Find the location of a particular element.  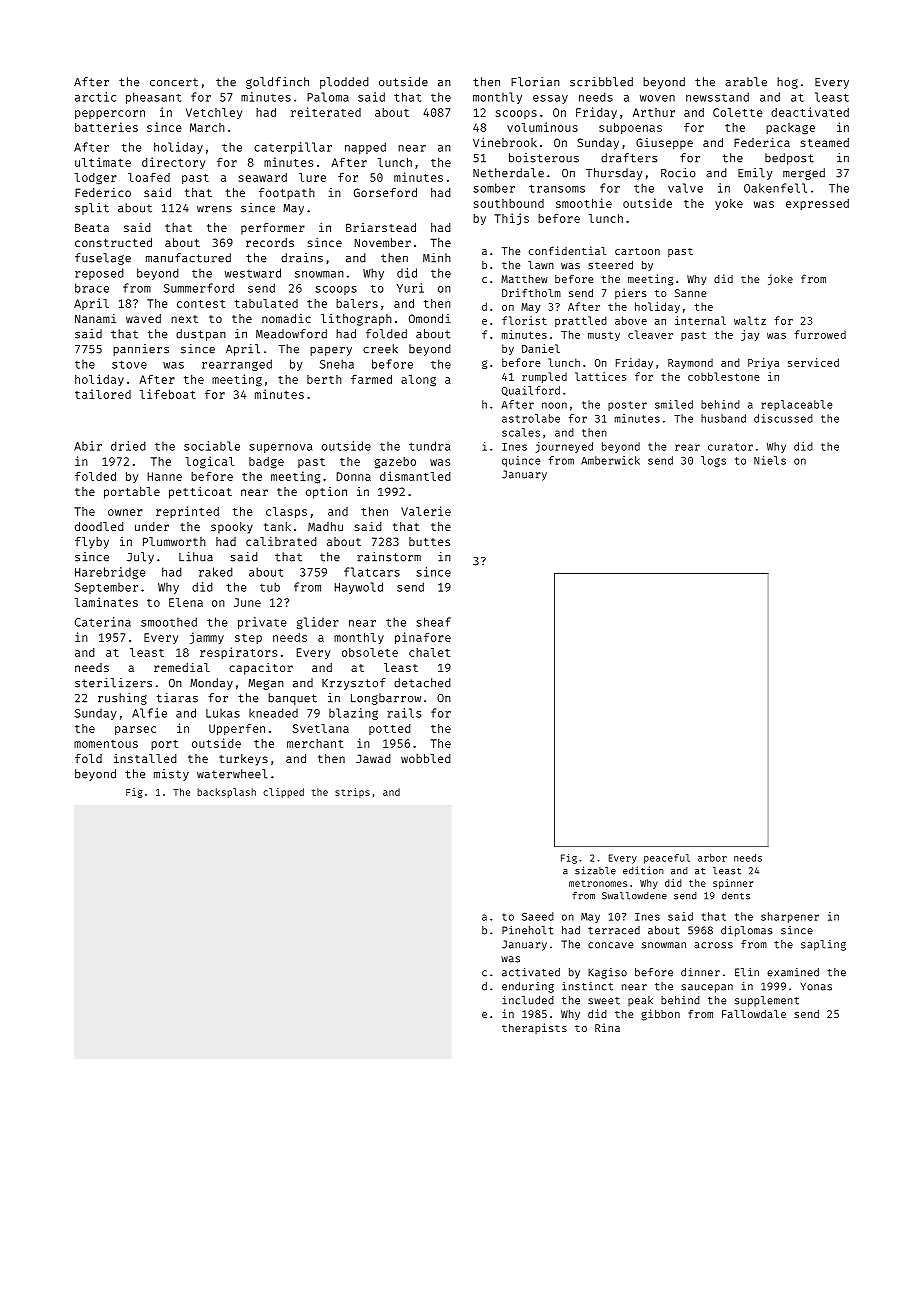

tub is located at coordinates (270, 587).
